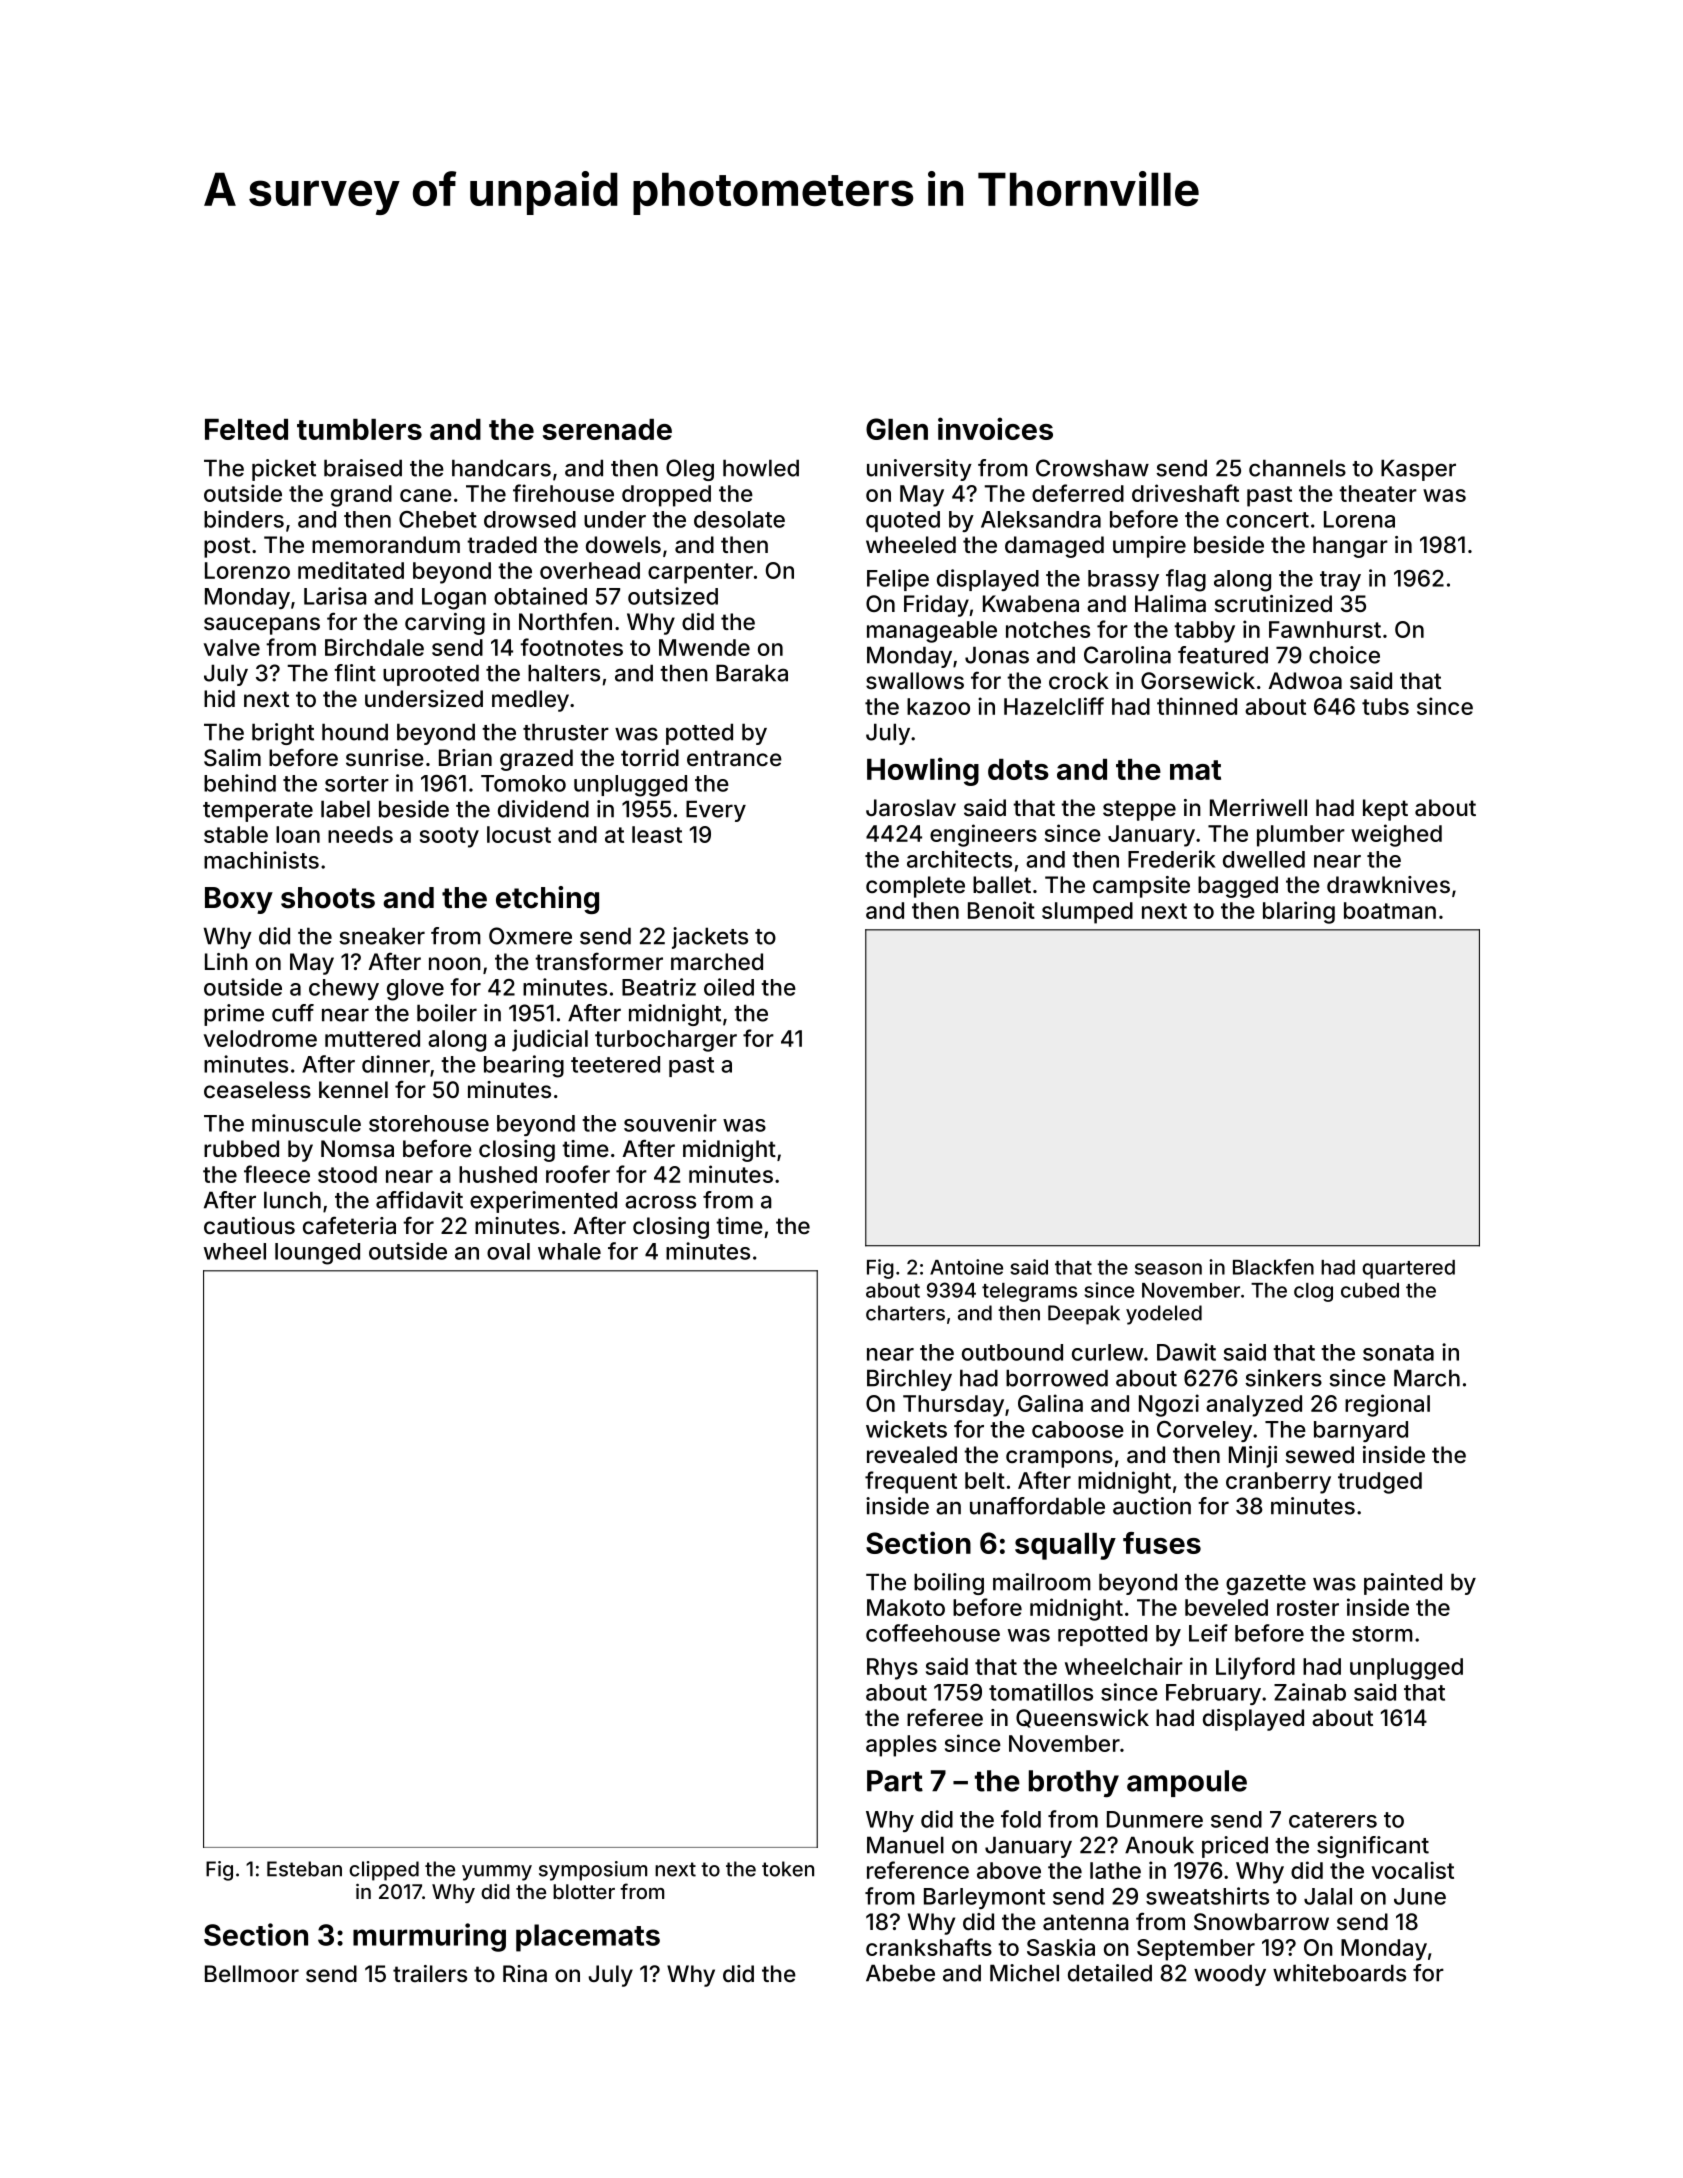  I want to click on serenade, so click(607, 429).
